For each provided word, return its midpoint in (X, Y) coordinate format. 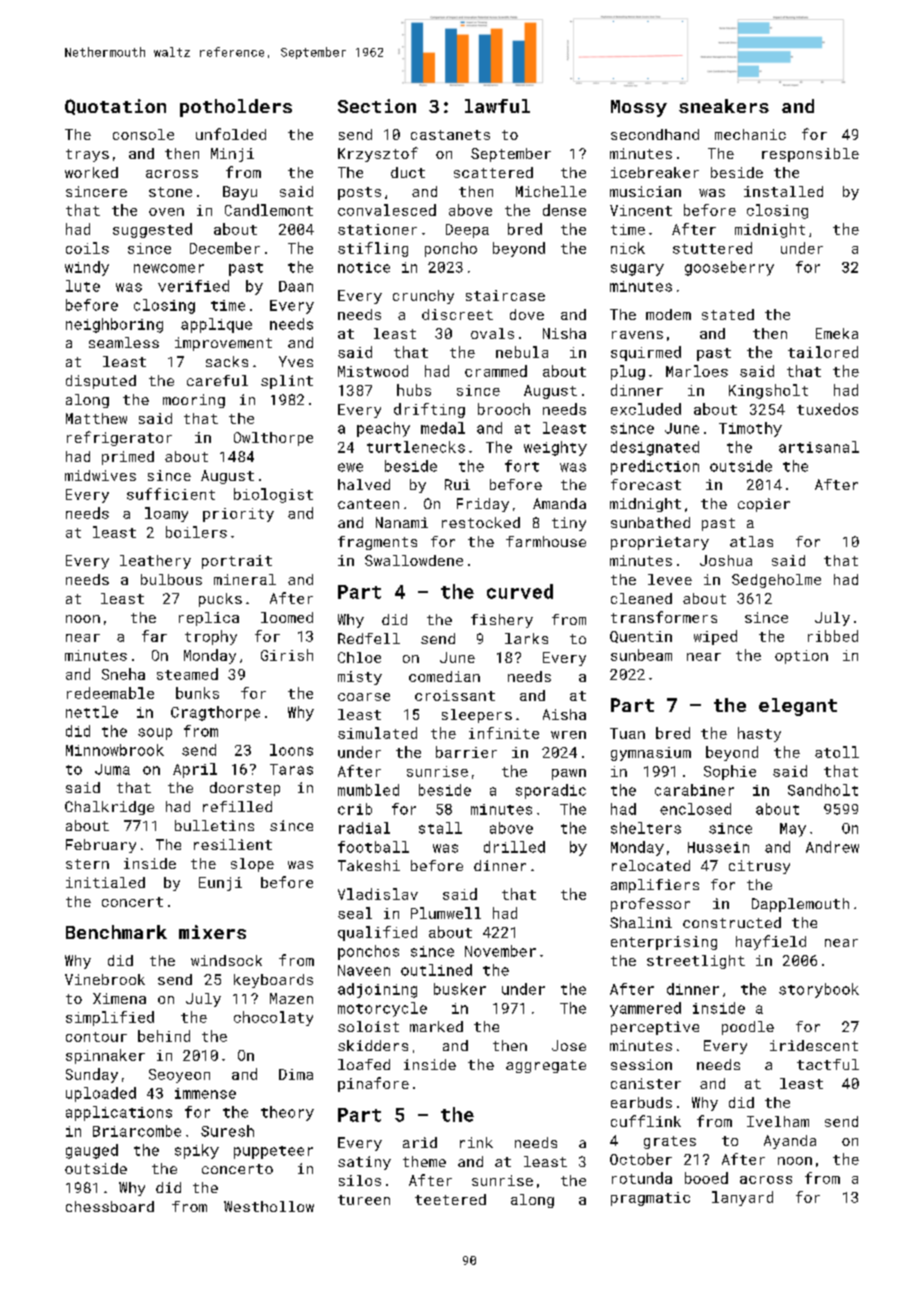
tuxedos (827, 409)
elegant (798, 707)
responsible (810, 155)
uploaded (101, 1094)
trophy (211, 637)
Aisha (564, 714)
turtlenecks (416, 447)
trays (87, 155)
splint (287, 382)
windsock (226, 960)
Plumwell (446, 913)
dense (564, 210)
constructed (732, 922)
